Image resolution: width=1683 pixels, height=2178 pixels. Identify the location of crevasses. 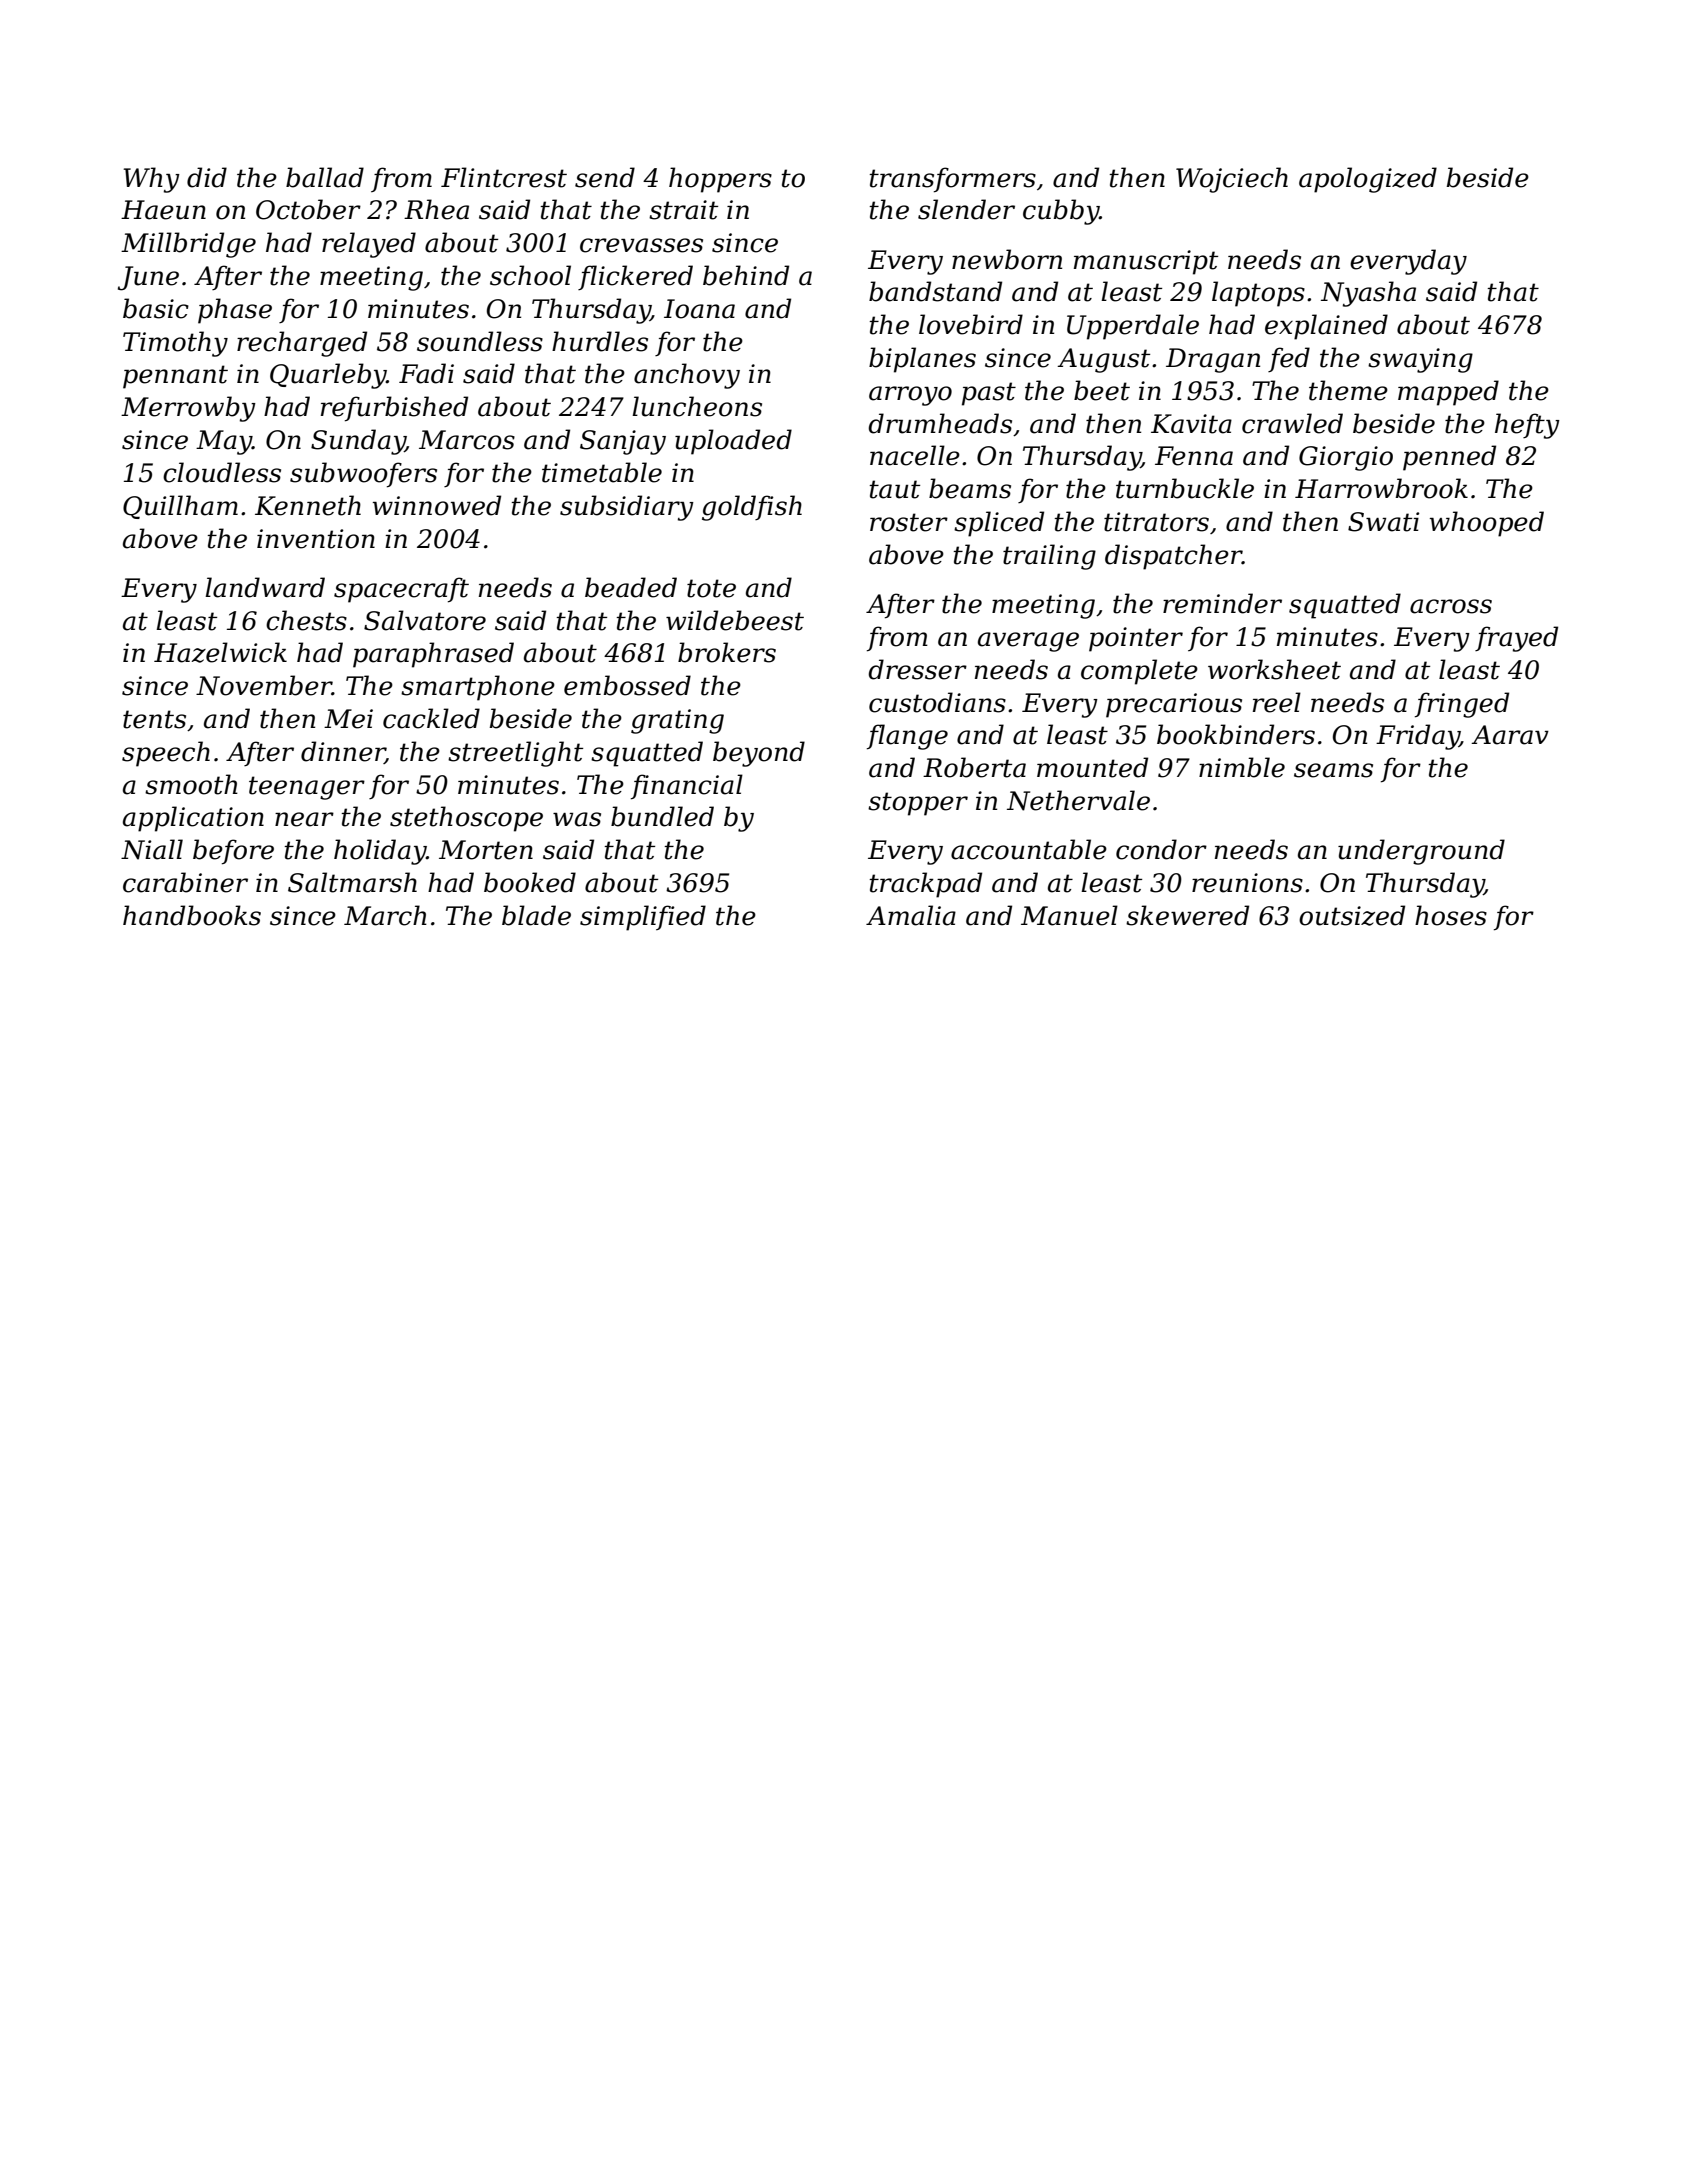
(641, 245).
